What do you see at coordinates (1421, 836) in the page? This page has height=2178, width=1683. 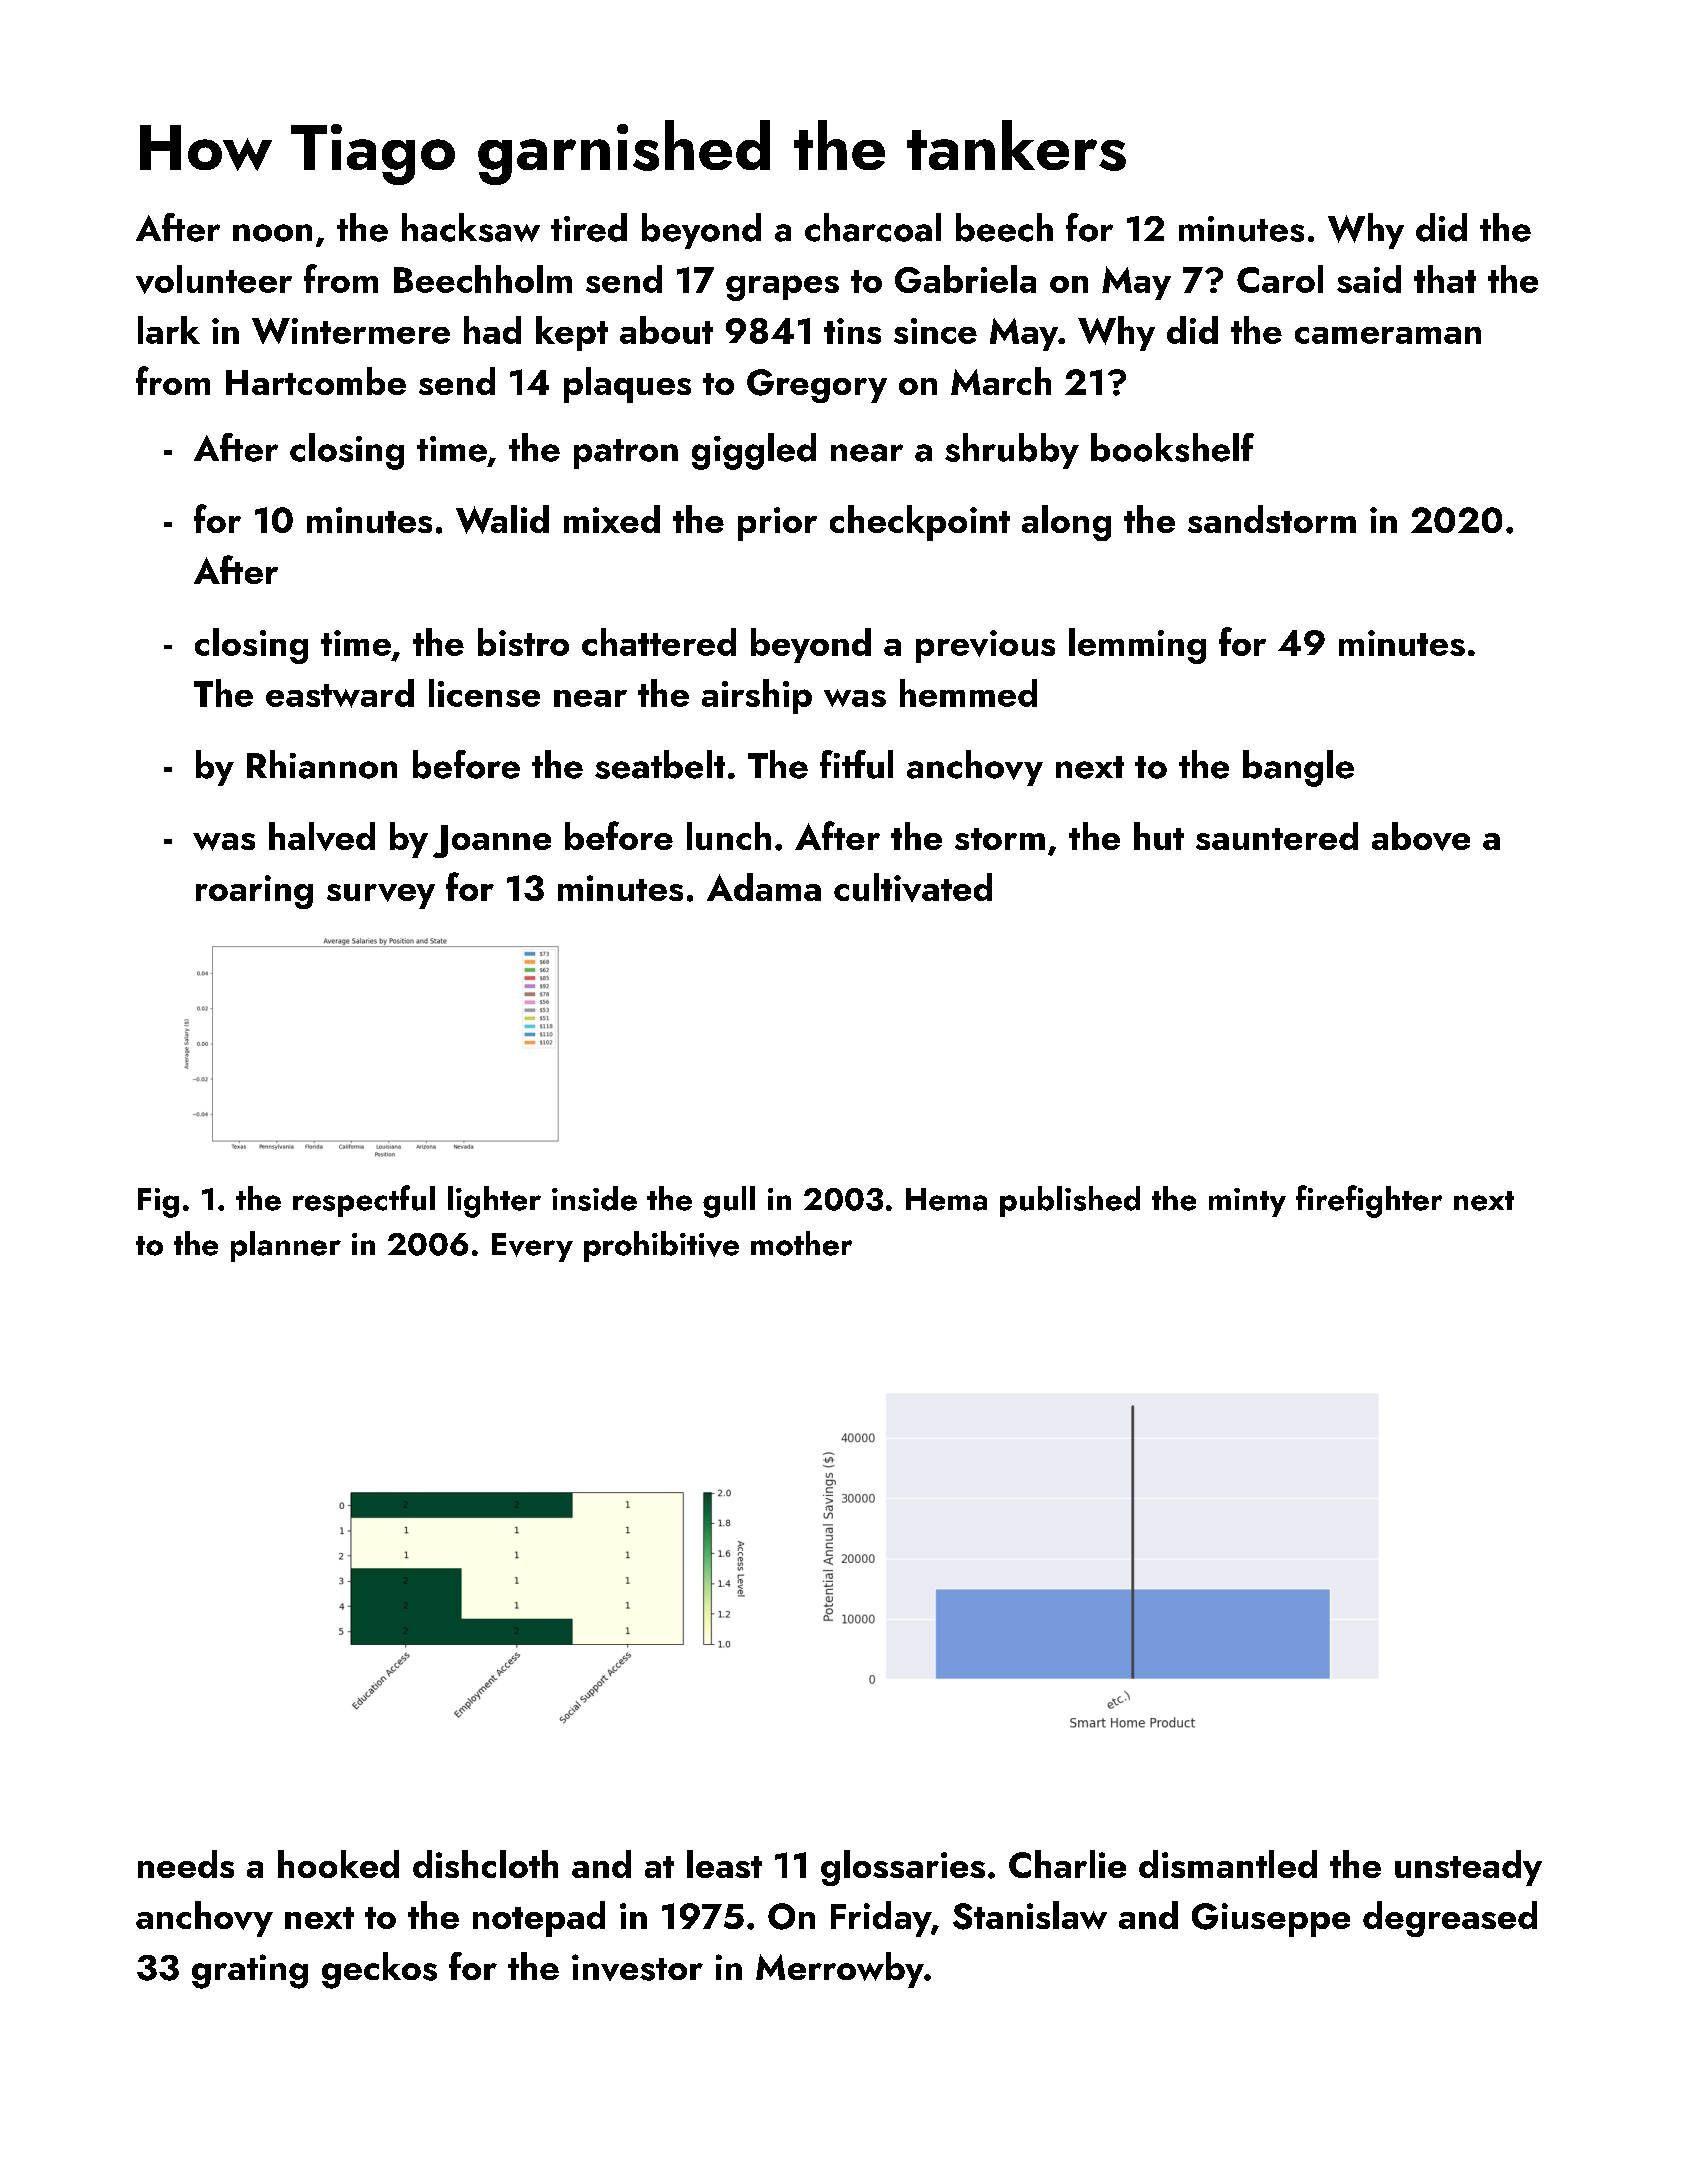 I see `above` at bounding box center [1421, 836].
